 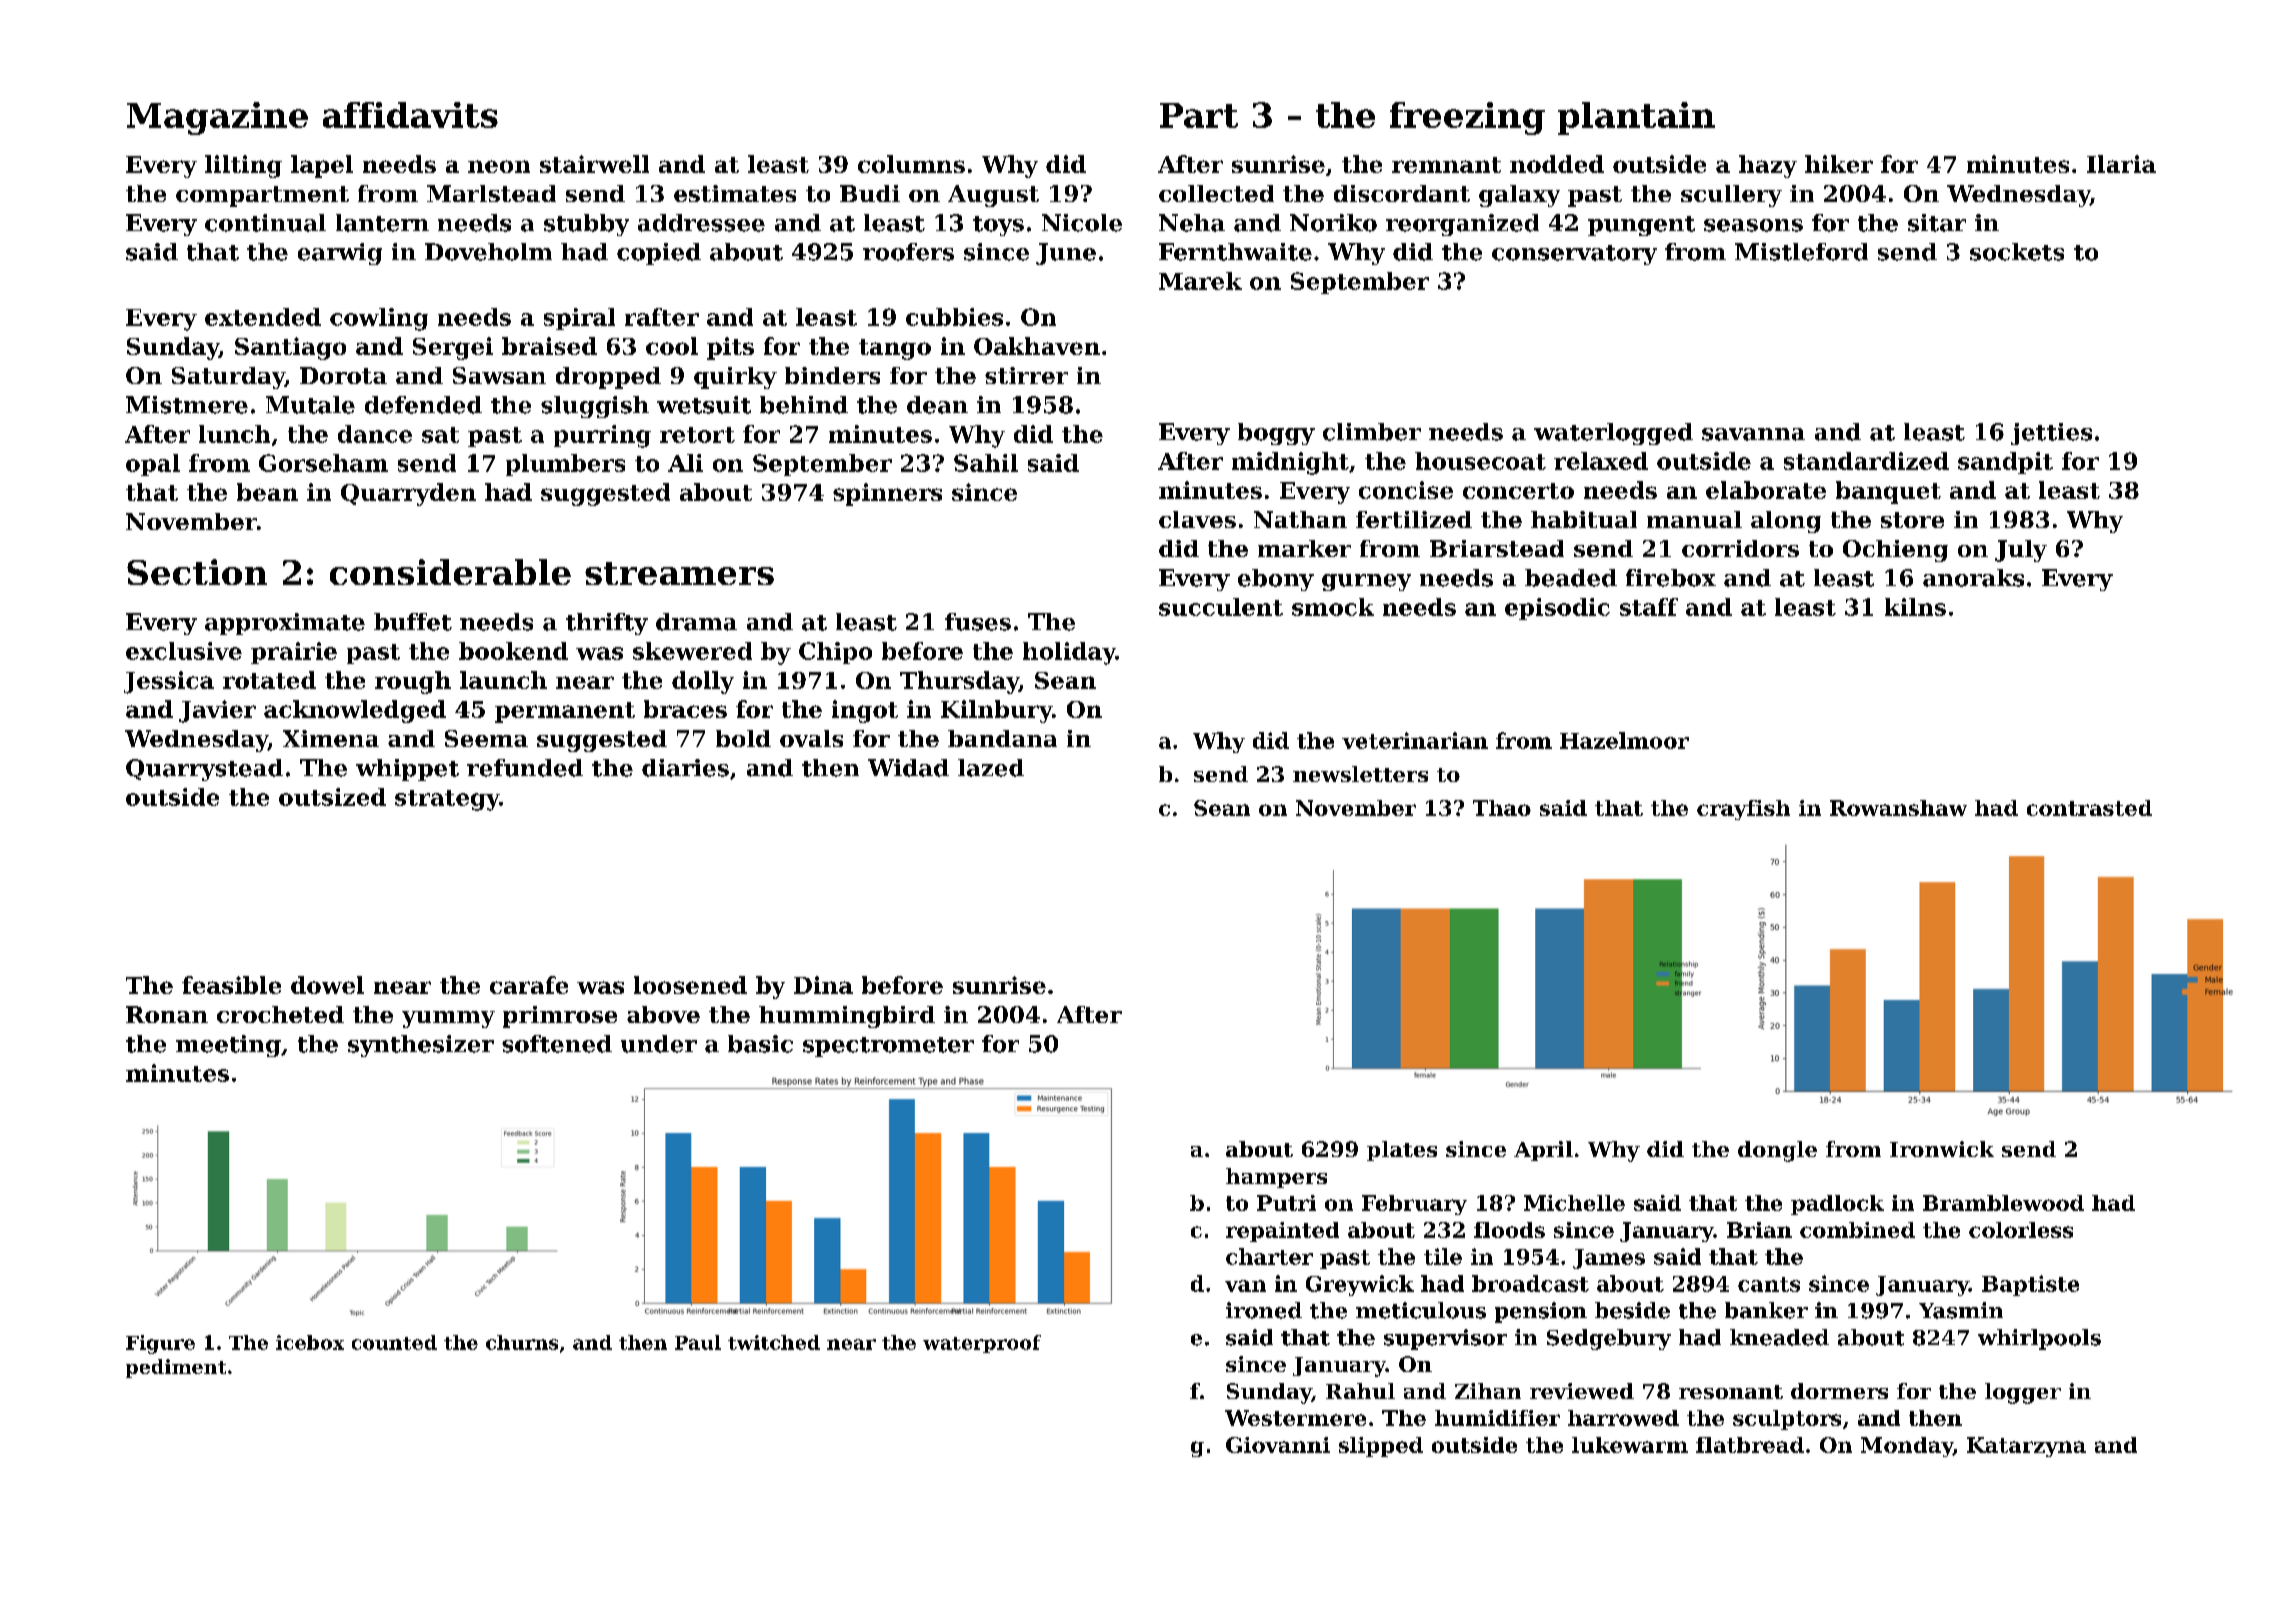 I want to click on anoraks, so click(x=1973, y=578).
